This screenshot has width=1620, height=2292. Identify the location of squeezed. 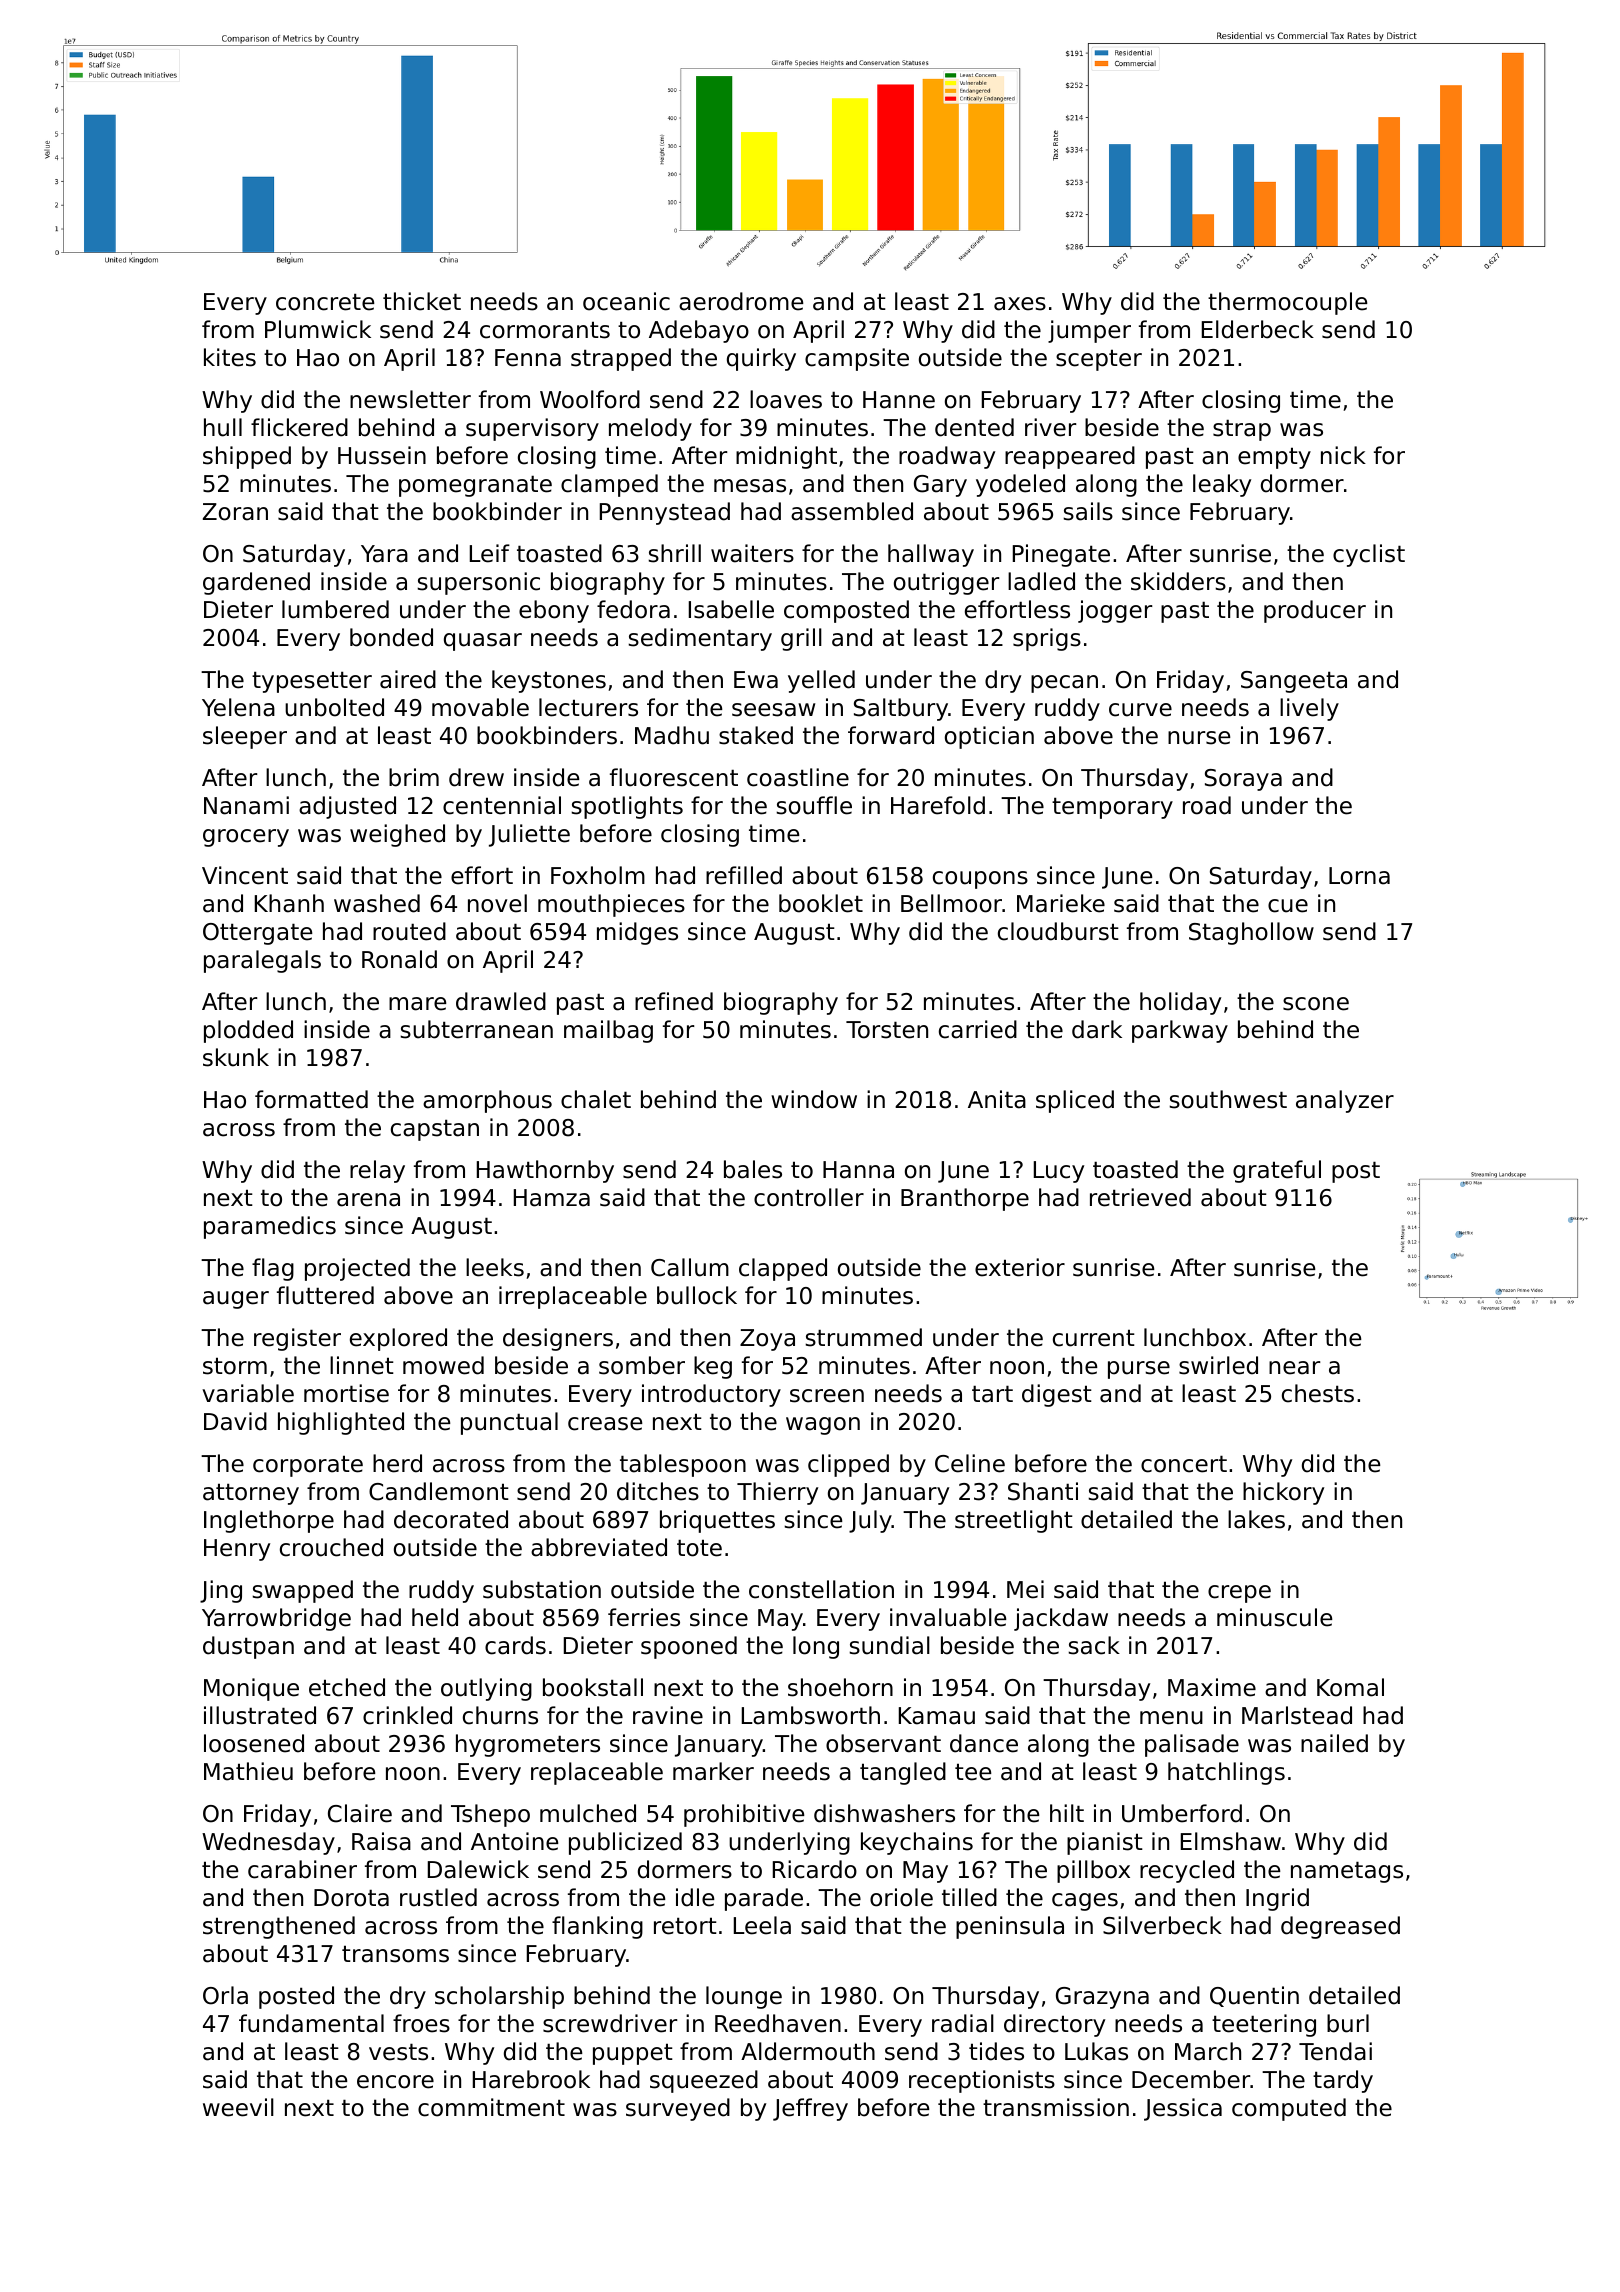
(704, 2081).
